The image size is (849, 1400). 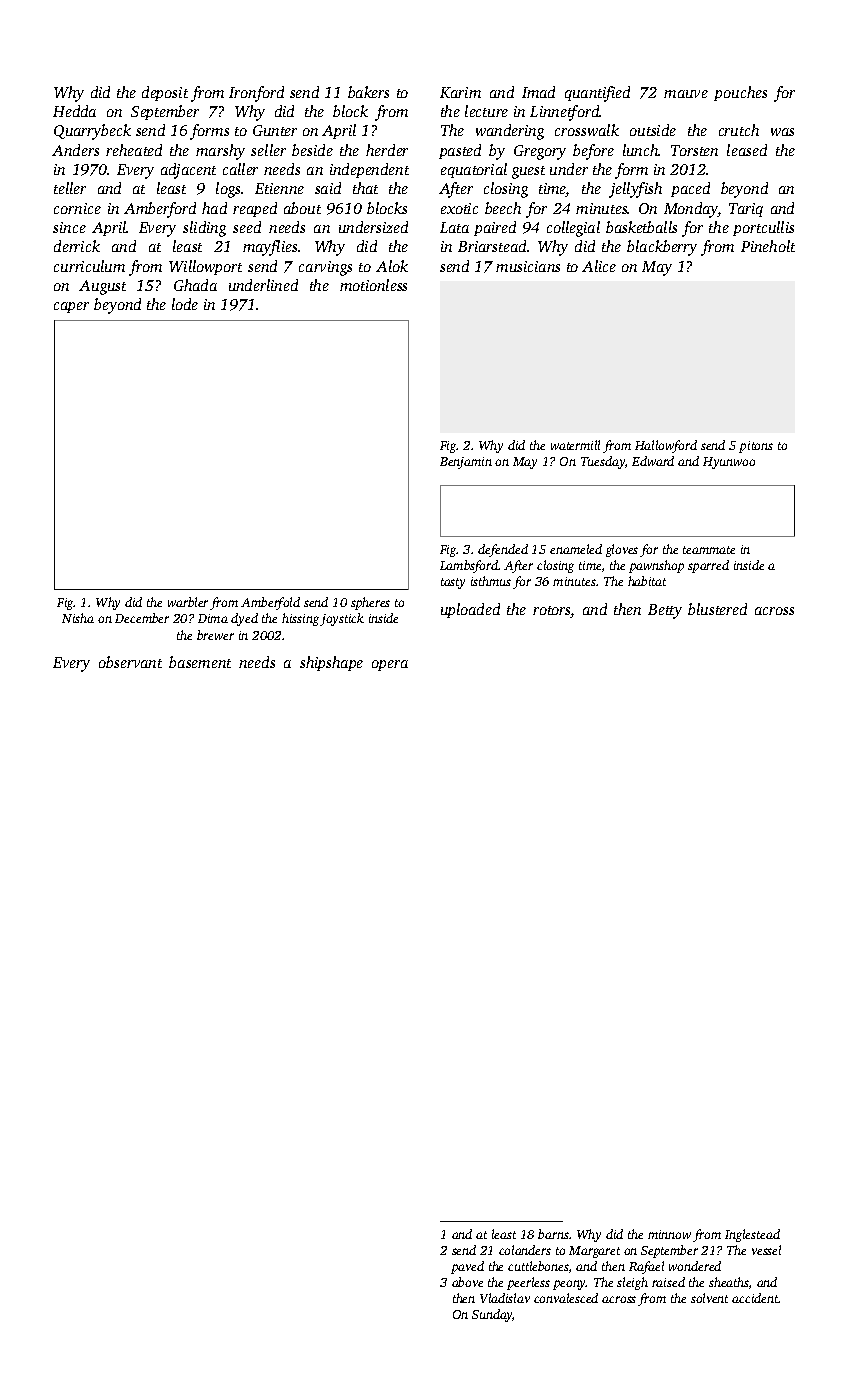 I want to click on Nisha, so click(x=78, y=618).
